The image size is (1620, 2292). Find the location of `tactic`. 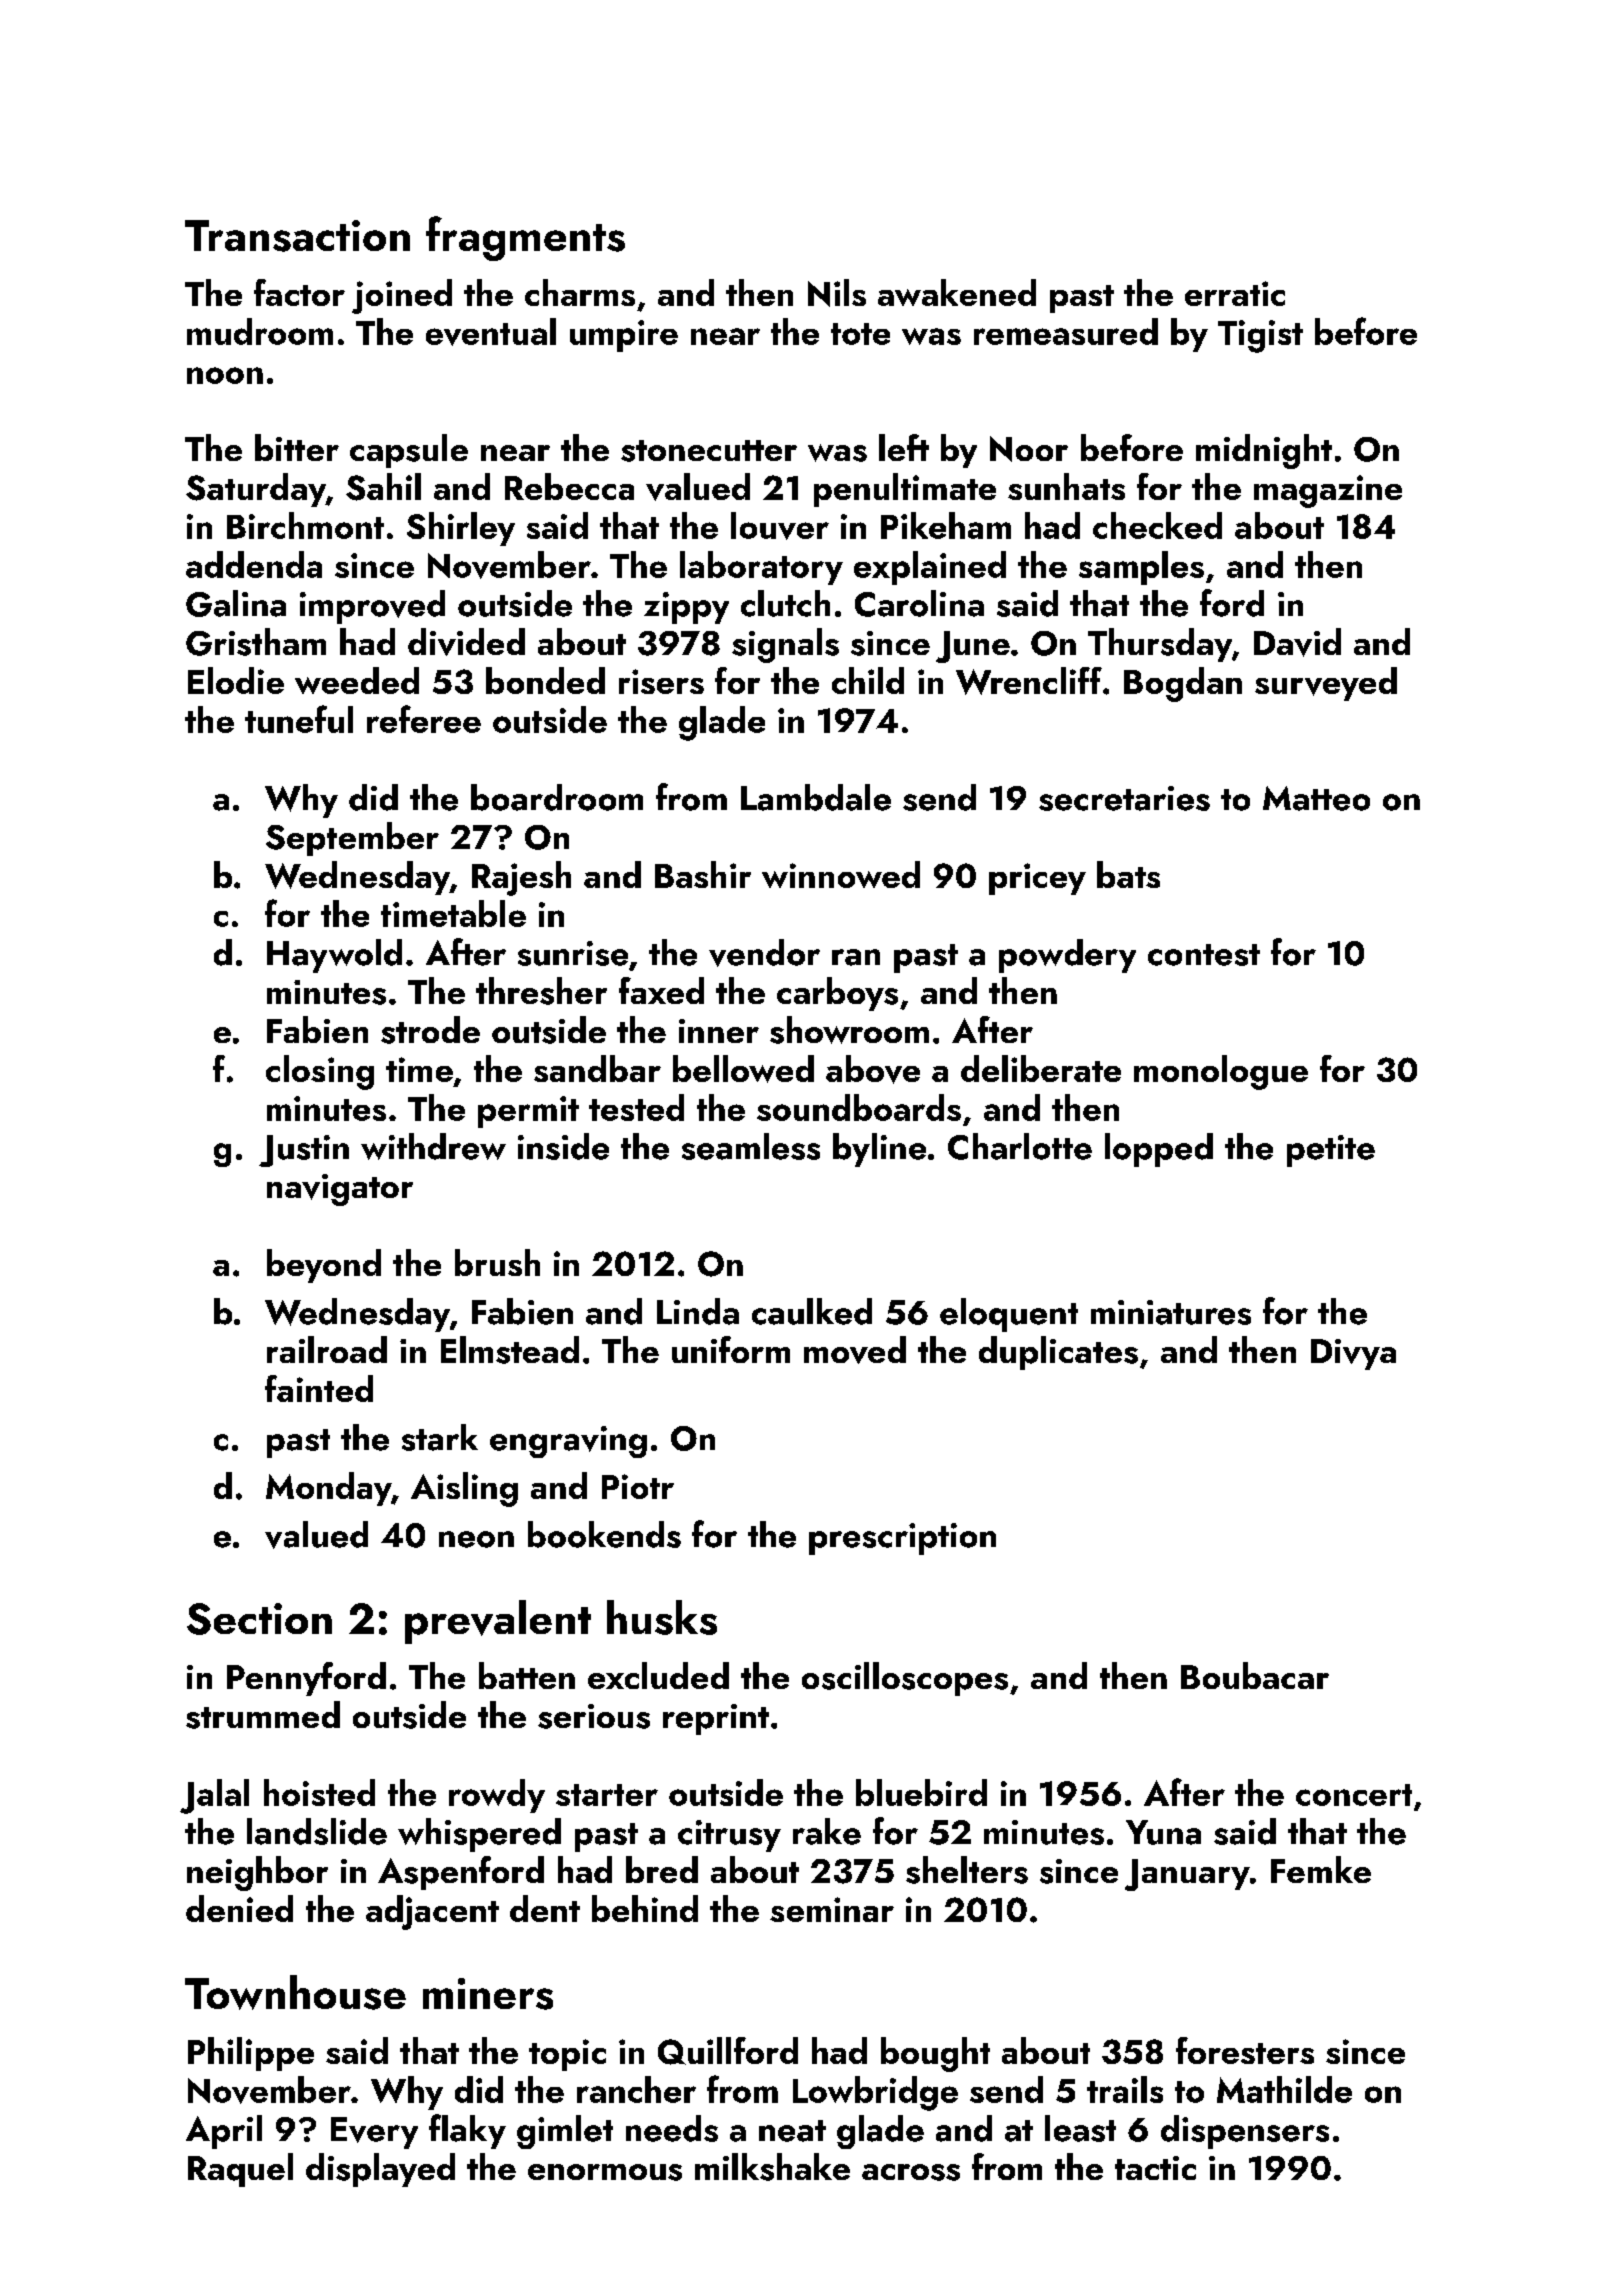

tactic is located at coordinates (1155, 2168).
